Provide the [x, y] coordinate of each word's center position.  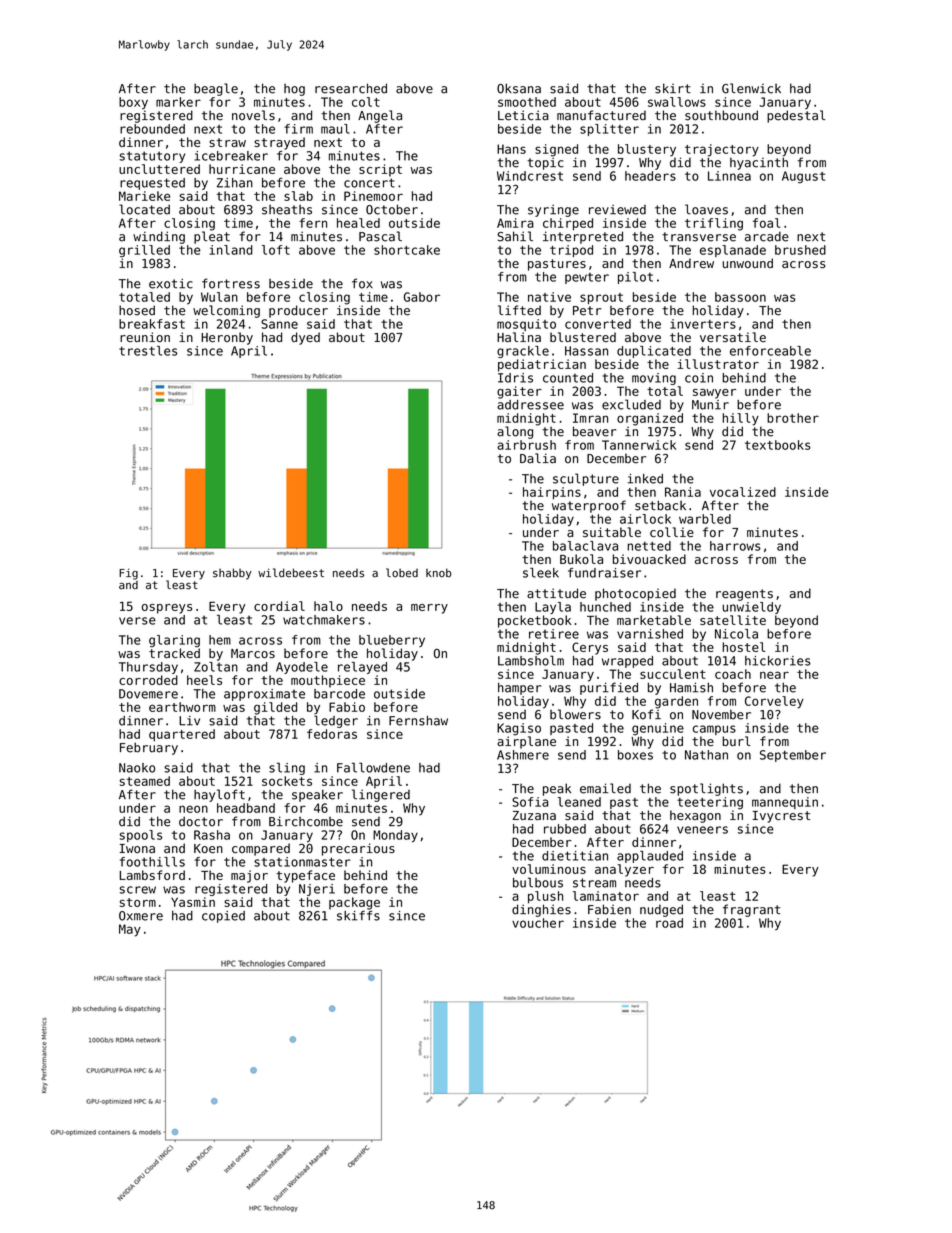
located [144, 209]
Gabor [422, 297]
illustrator [718, 364]
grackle [523, 352]
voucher [538, 923]
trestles [148, 351]
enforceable [770, 351]
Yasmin [193, 902]
